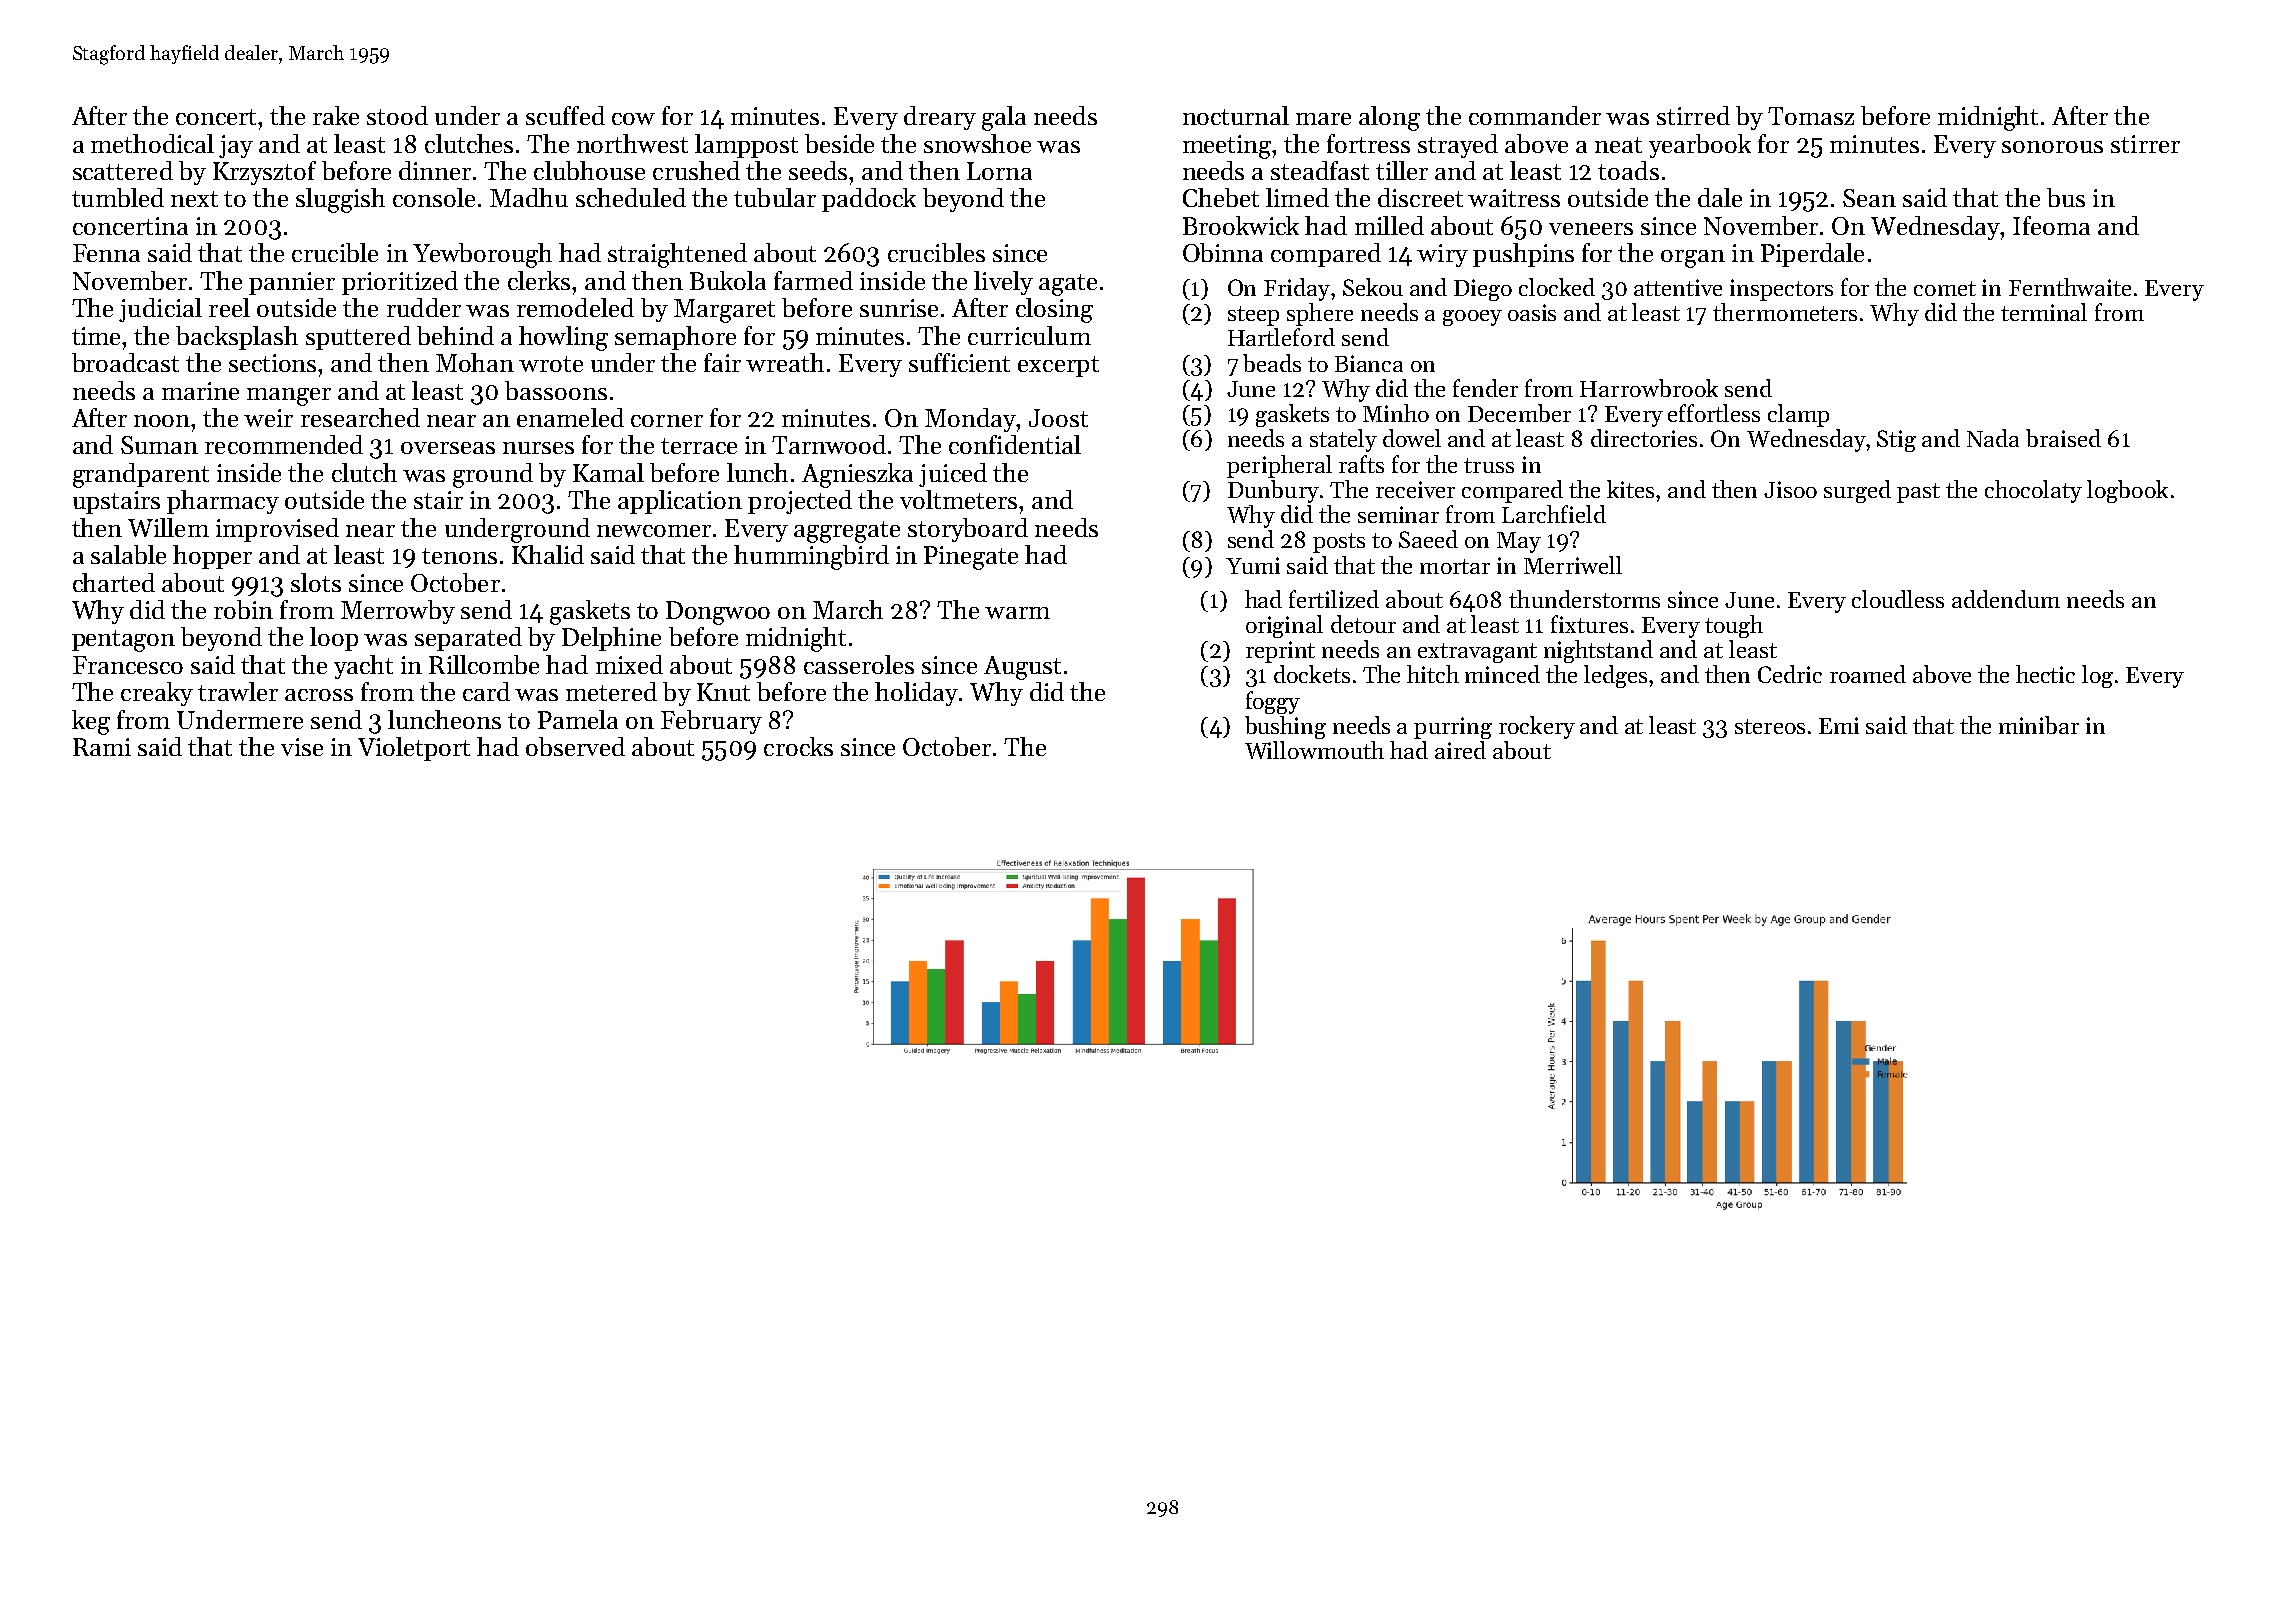 This document has width=2292, height=1620. Describe the element at coordinates (1781, 290) in the document. I see `inspectors` at that location.
